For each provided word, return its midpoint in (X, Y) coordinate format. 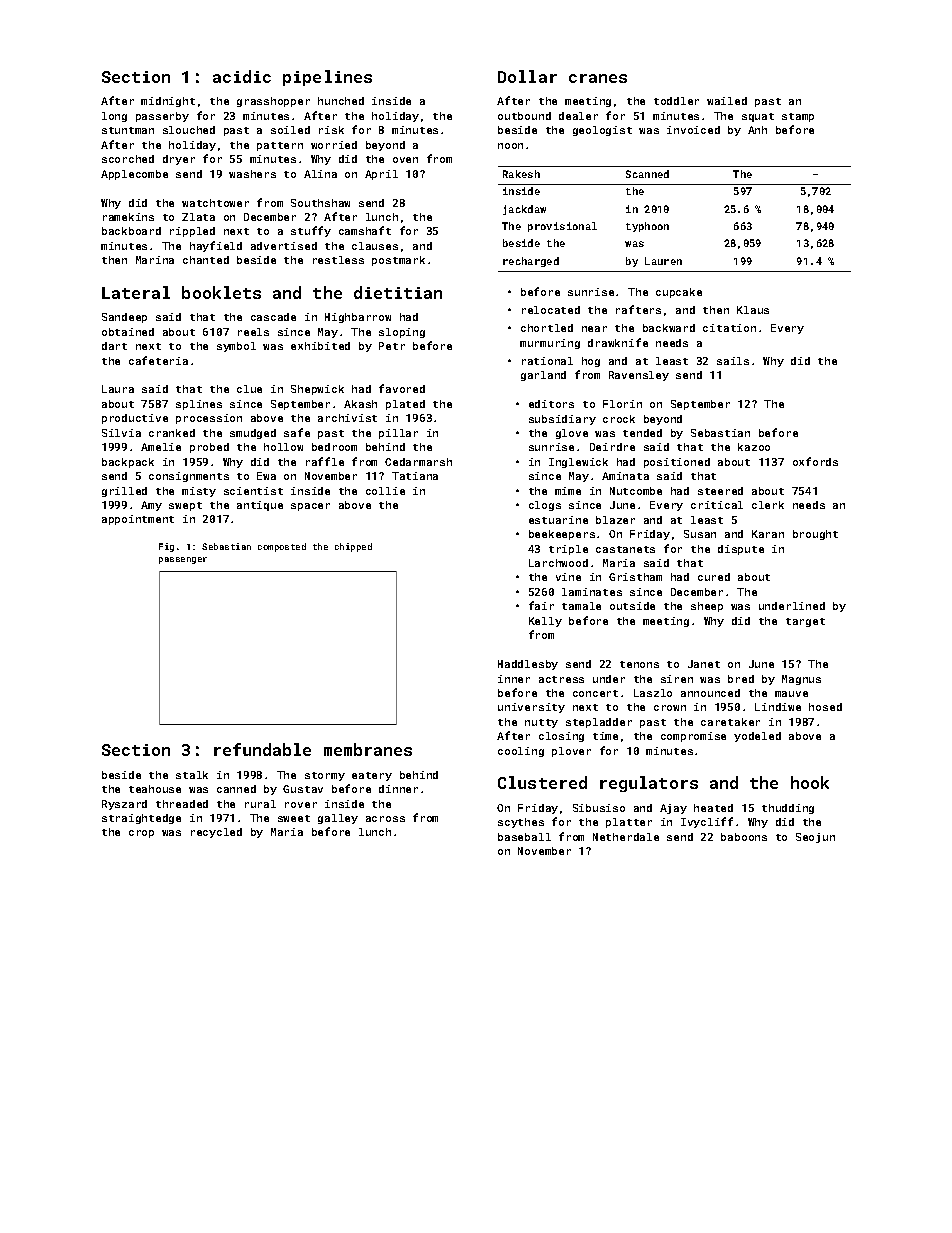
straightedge (141, 819)
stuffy (311, 231)
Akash (360, 404)
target (805, 622)
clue (249, 389)
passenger (183, 560)
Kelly (545, 622)
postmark (398, 261)
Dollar (527, 76)
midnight (168, 102)
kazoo (754, 447)
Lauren (663, 261)
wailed (727, 101)
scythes (521, 823)
